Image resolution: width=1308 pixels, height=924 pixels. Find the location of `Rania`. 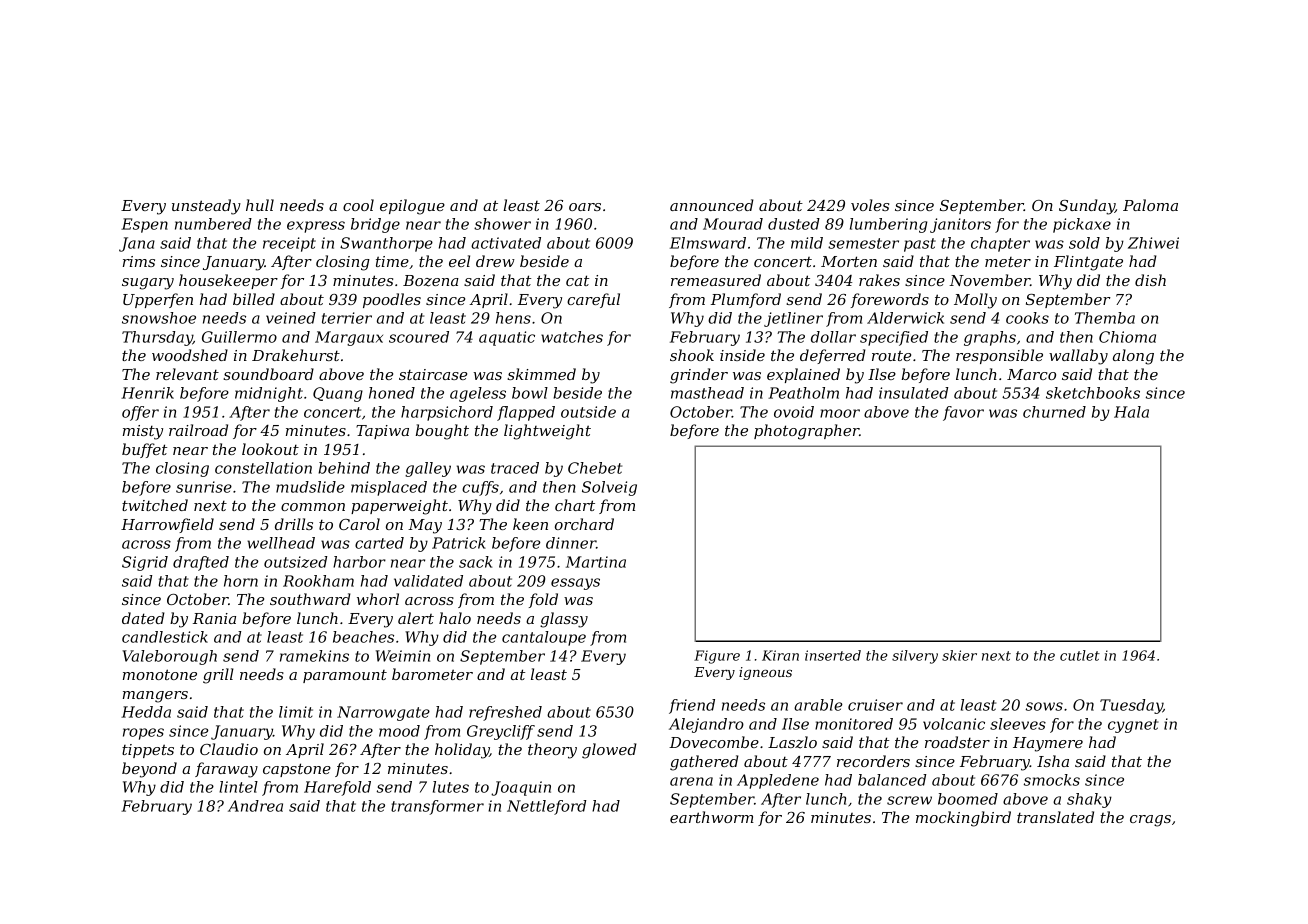

Rania is located at coordinates (214, 618).
